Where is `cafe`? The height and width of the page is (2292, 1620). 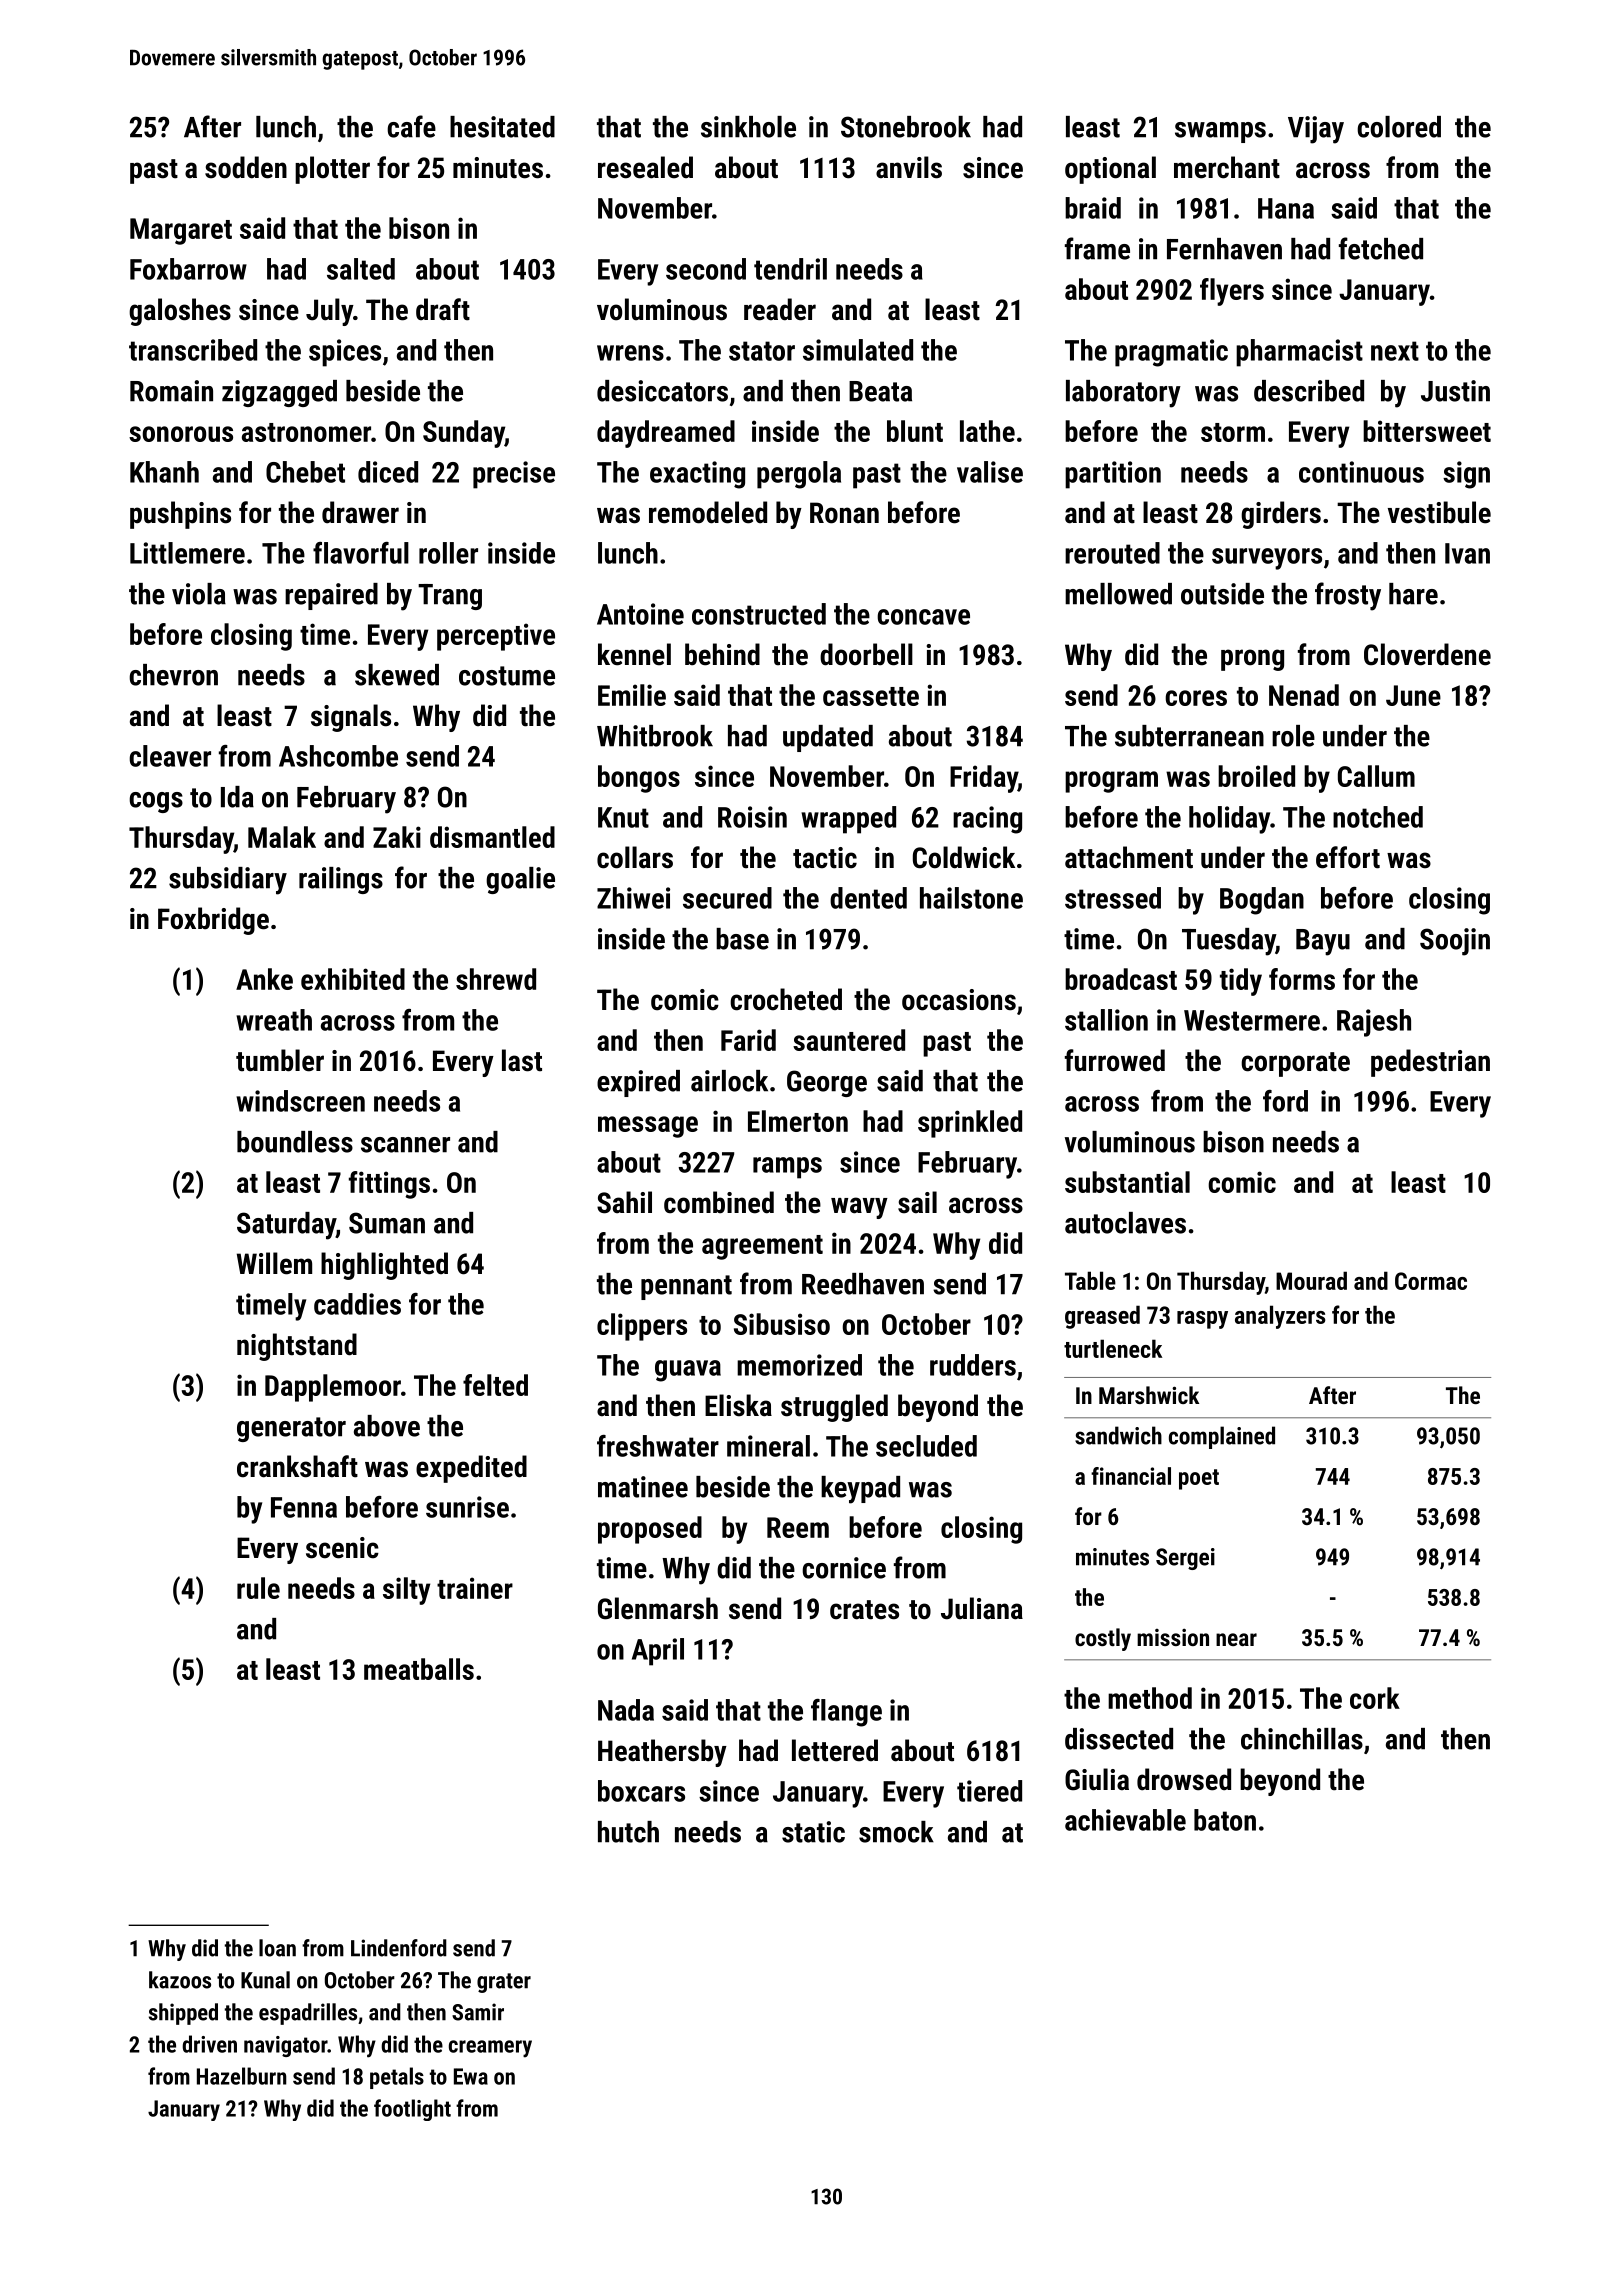 cafe is located at coordinates (411, 126).
